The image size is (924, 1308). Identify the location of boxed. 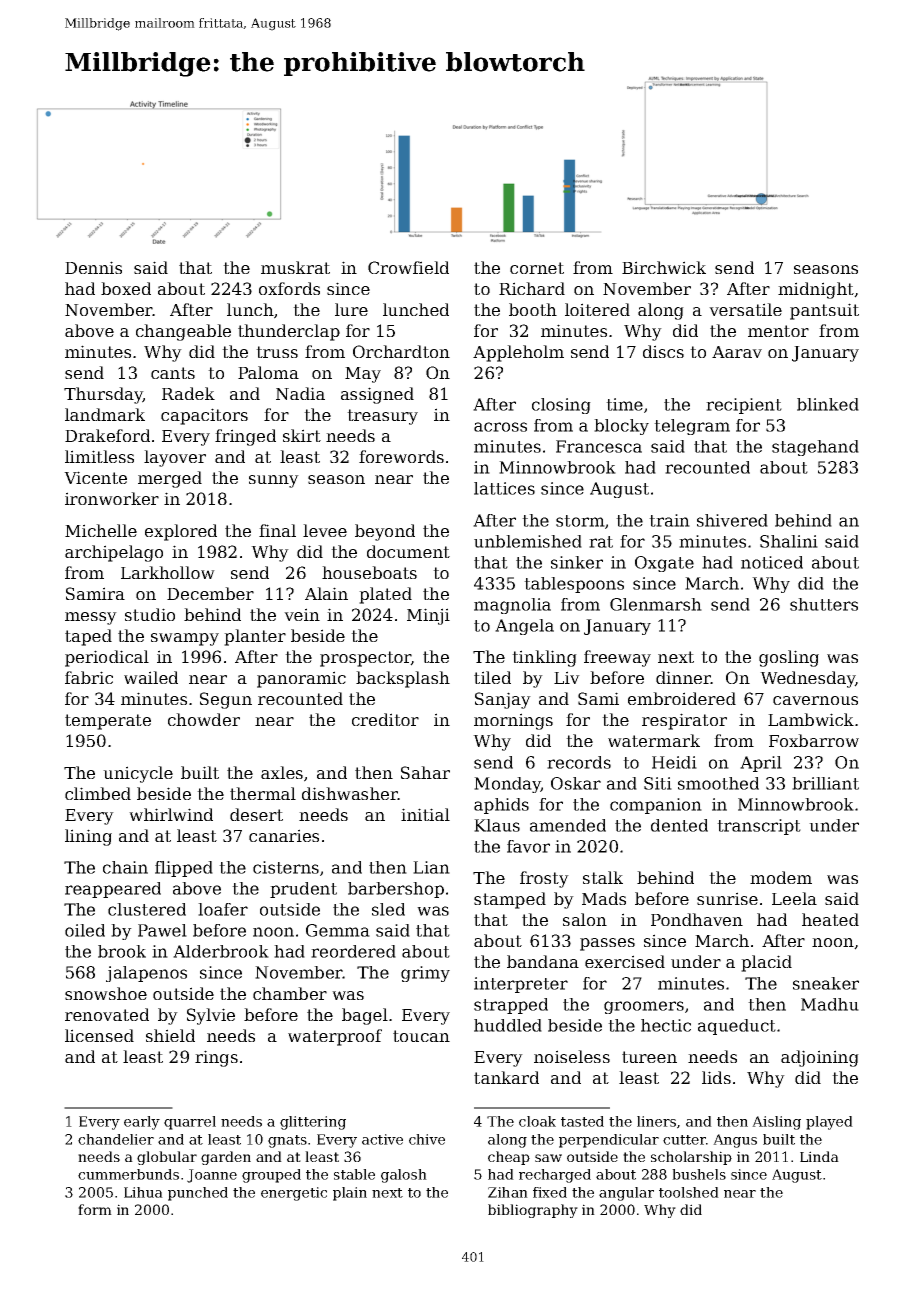
(126, 288).
